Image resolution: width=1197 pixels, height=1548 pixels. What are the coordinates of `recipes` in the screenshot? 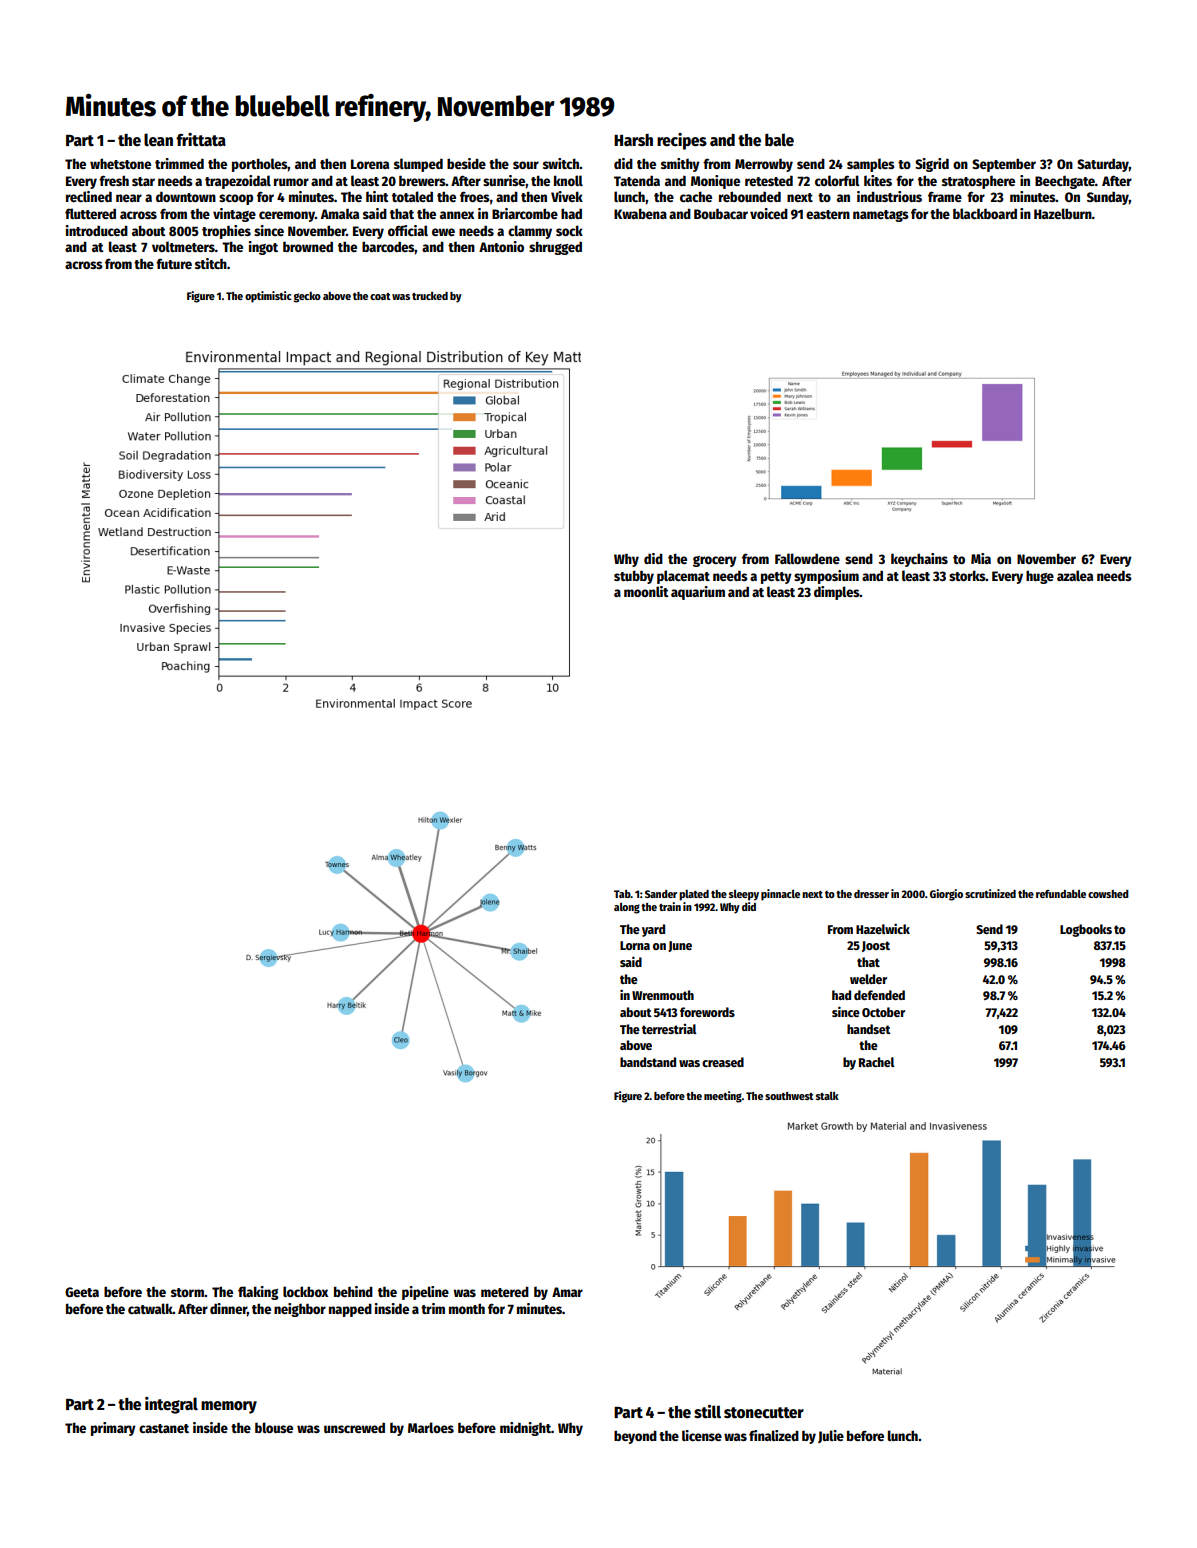 It's located at (682, 141).
